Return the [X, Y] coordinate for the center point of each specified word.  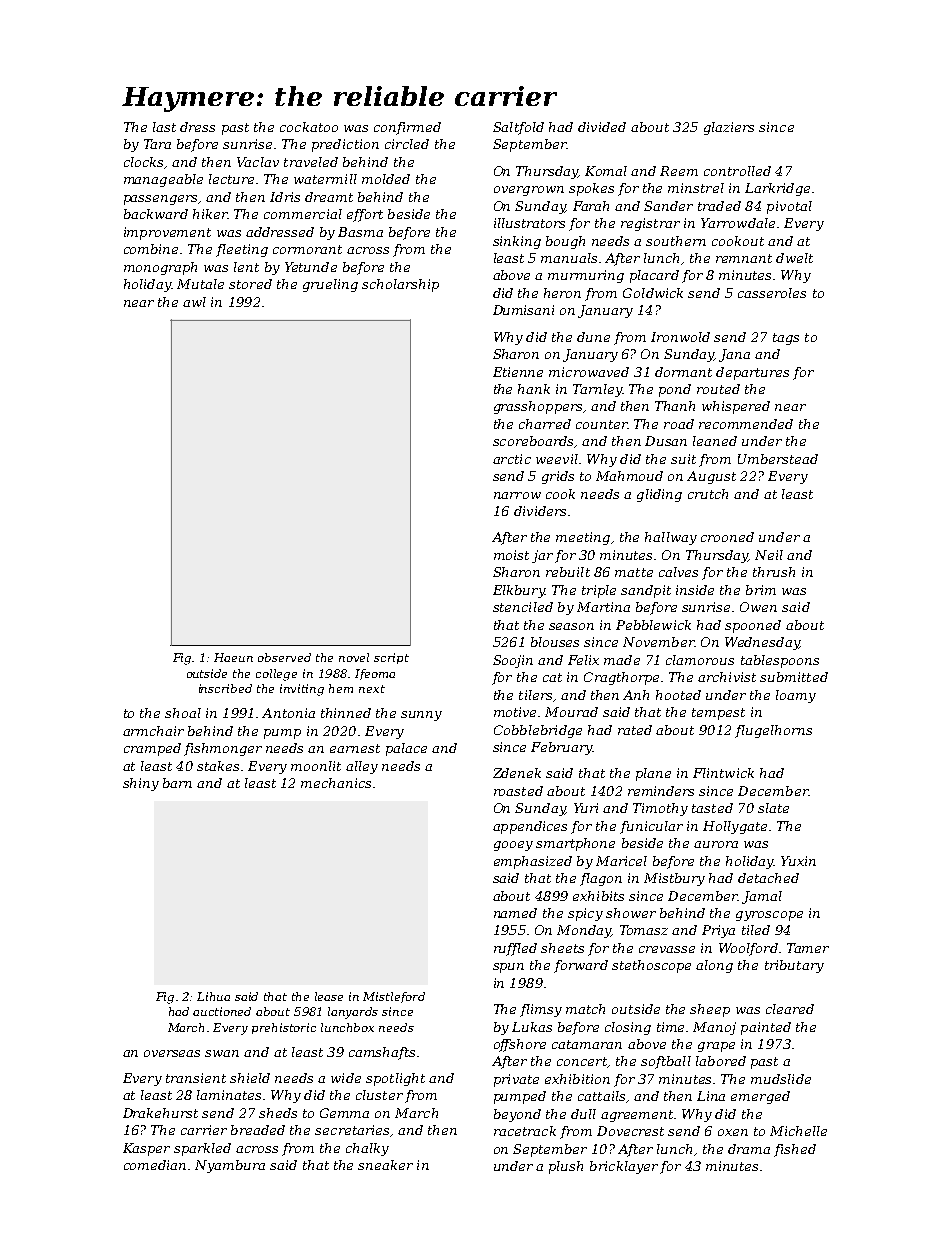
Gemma [344, 1113]
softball [666, 1062]
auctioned [222, 1011]
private [516, 1080]
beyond [517, 1115]
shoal [183, 713]
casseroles [772, 293]
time [670, 1027]
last [164, 127]
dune [593, 337]
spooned [753, 626]
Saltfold [518, 128]
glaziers [729, 128]
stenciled [523, 607]
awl [194, 302]
